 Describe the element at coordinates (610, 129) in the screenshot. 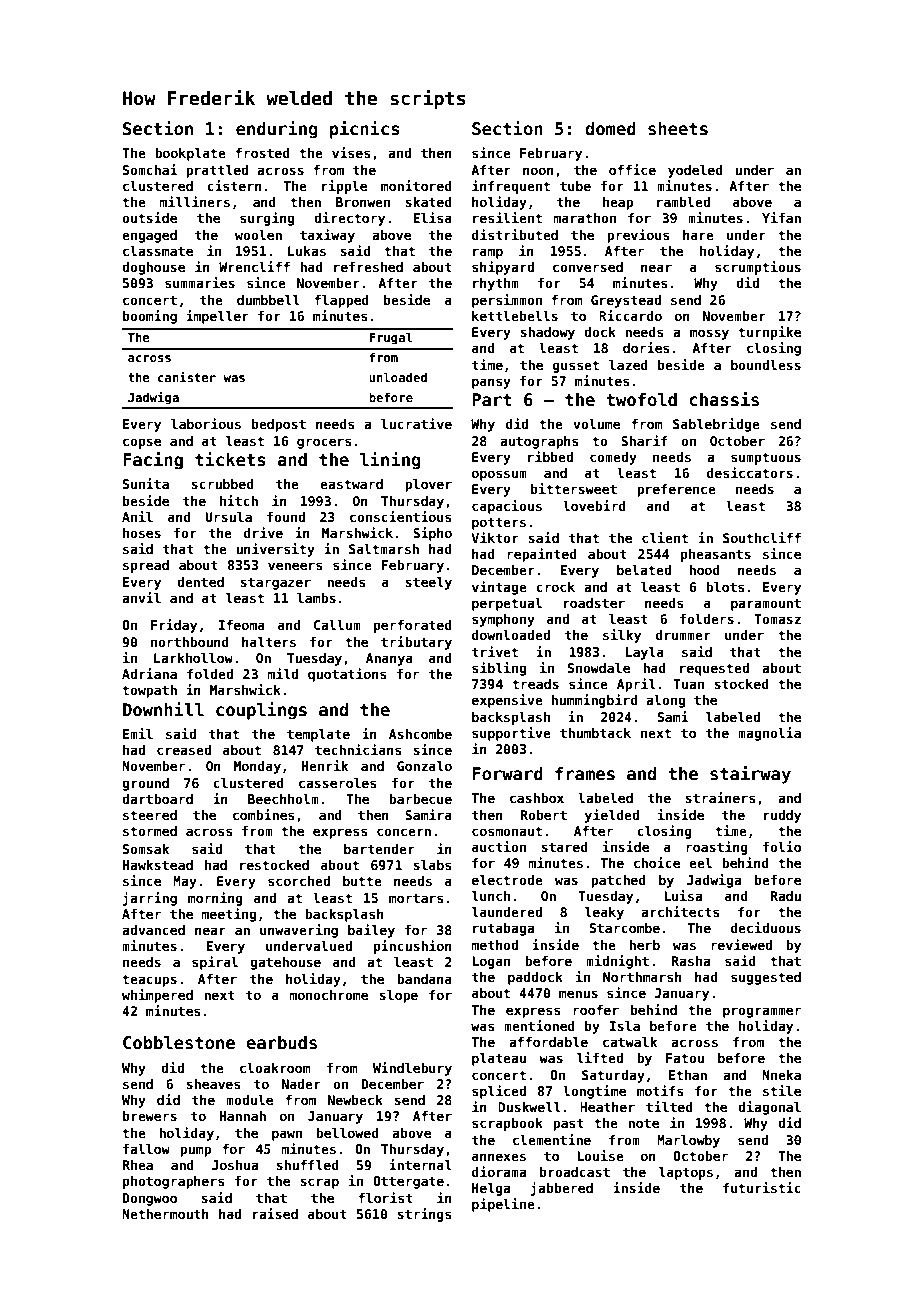

I see `domed` at that location.
